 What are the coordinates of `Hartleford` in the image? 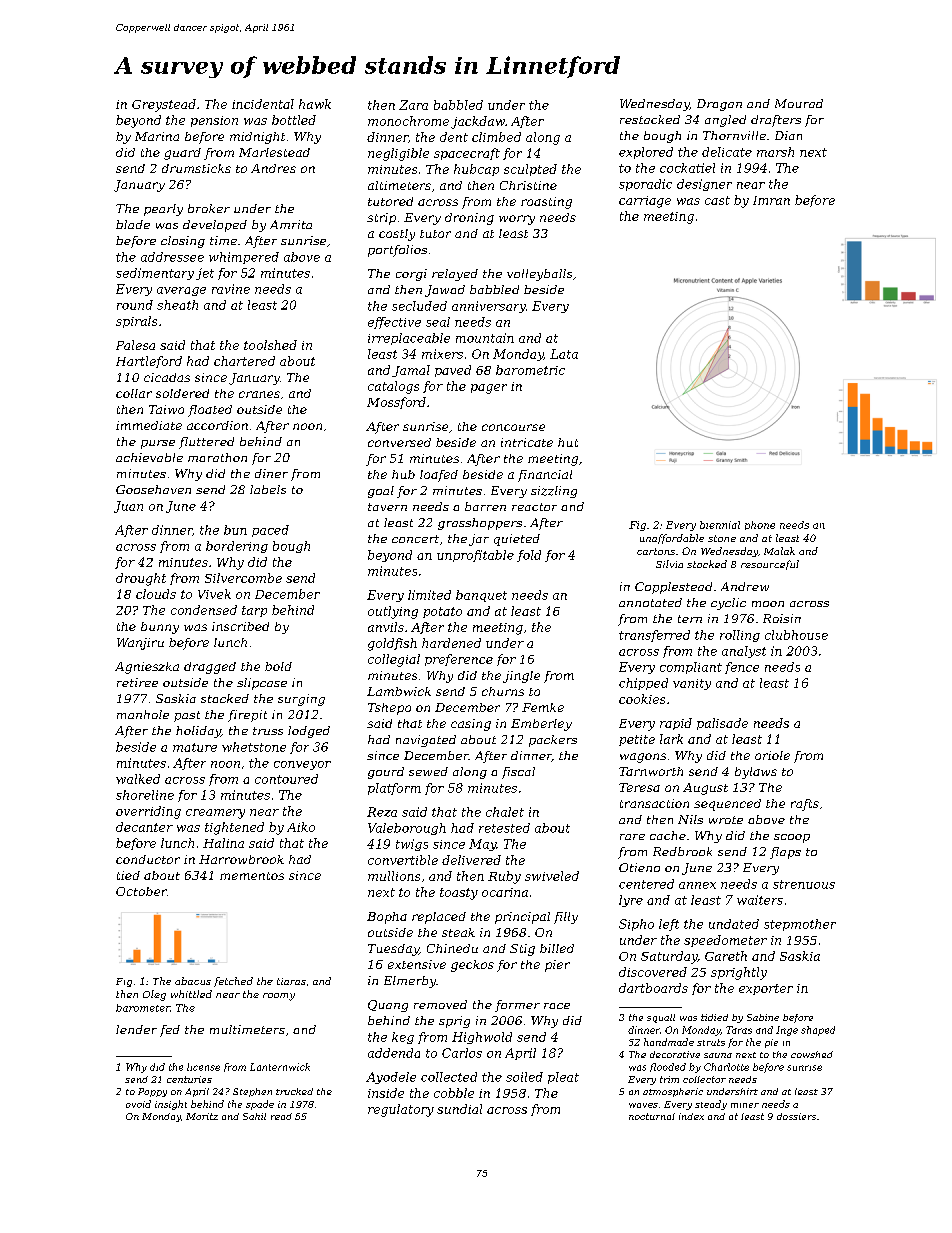 It's located at (149, 362).
